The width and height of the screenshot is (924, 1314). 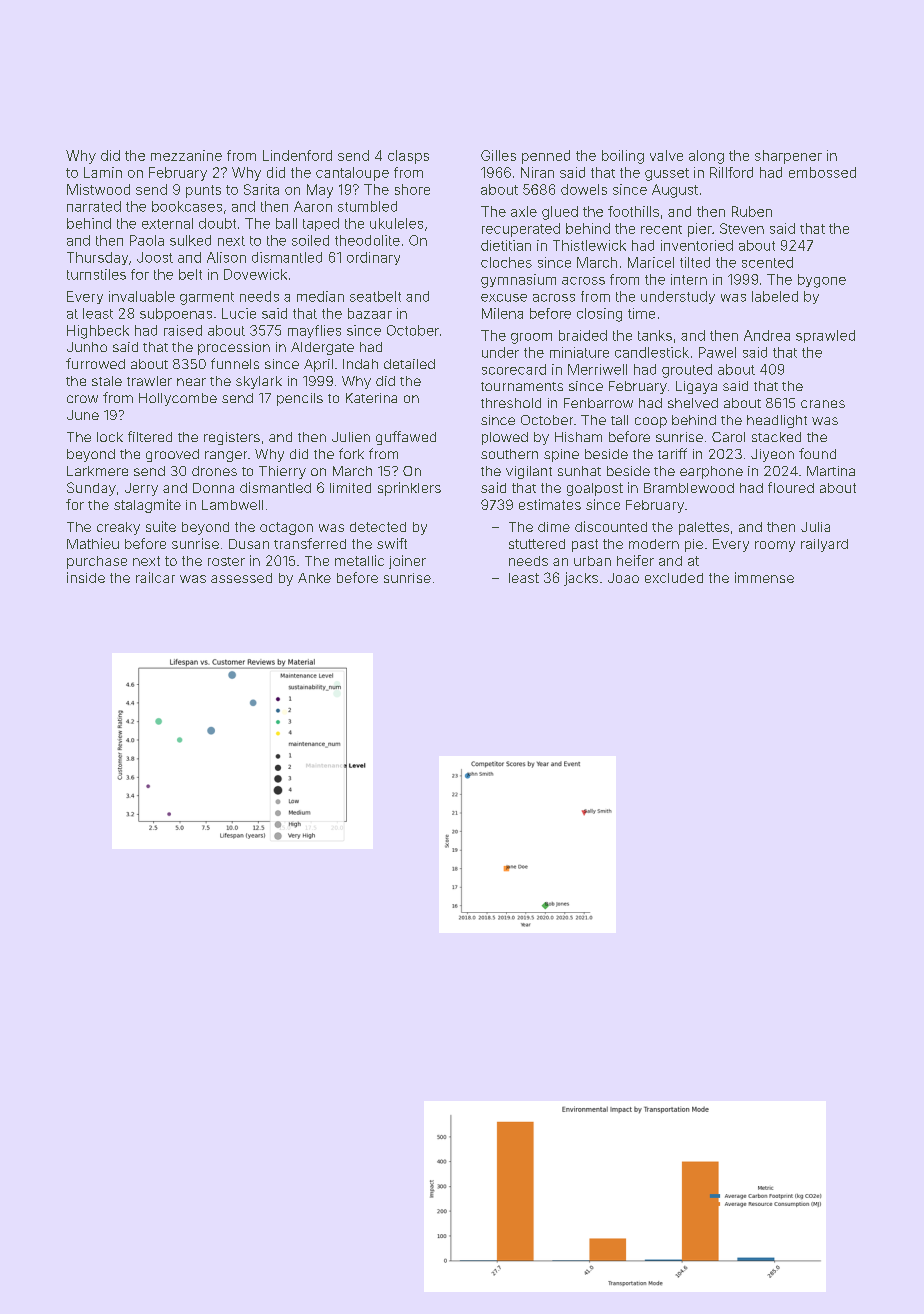 What do you see at coordinates (241, 578) in the screenshot?
I see `assessed` at bounding box center [241, 578].
